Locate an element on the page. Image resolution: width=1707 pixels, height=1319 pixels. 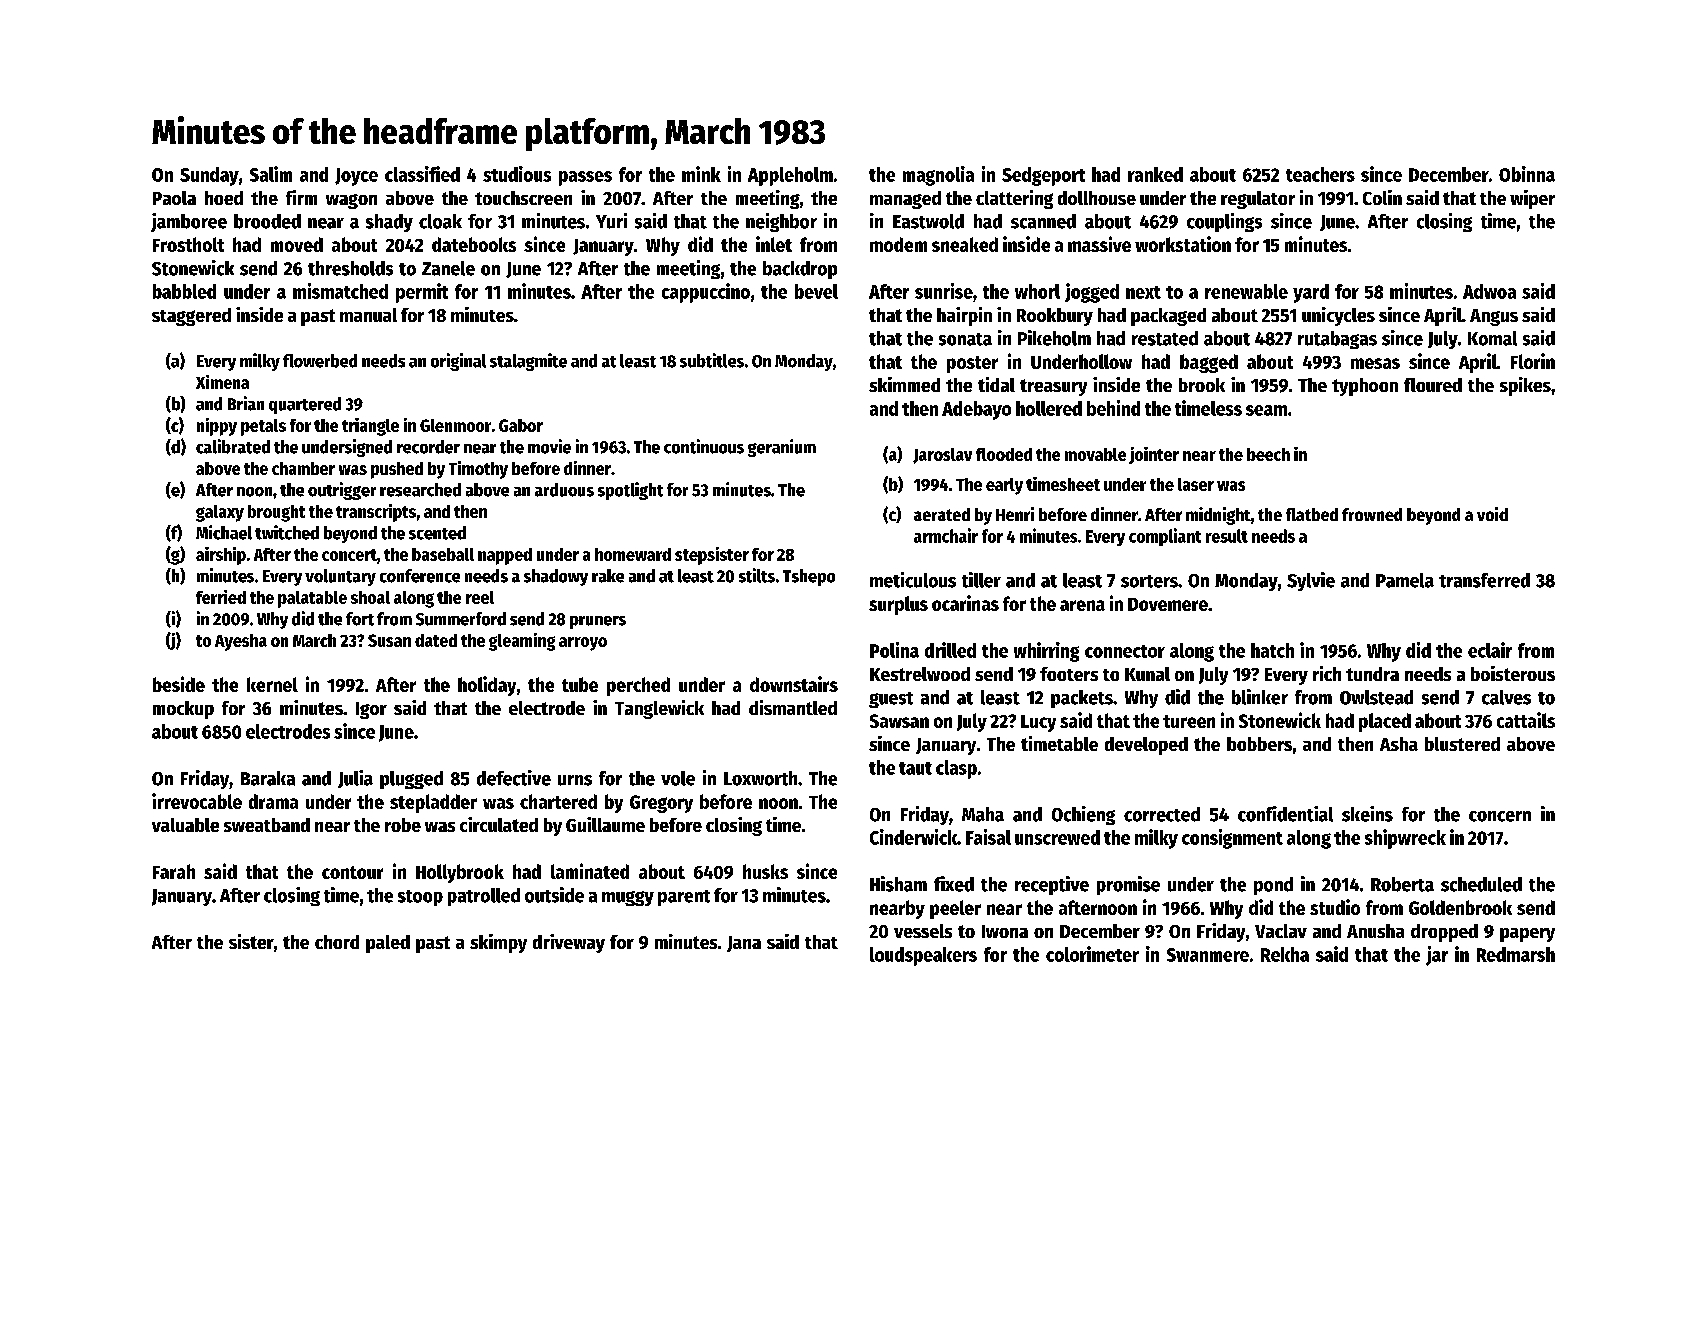
spikes is located at coordinates (1525, 386).
